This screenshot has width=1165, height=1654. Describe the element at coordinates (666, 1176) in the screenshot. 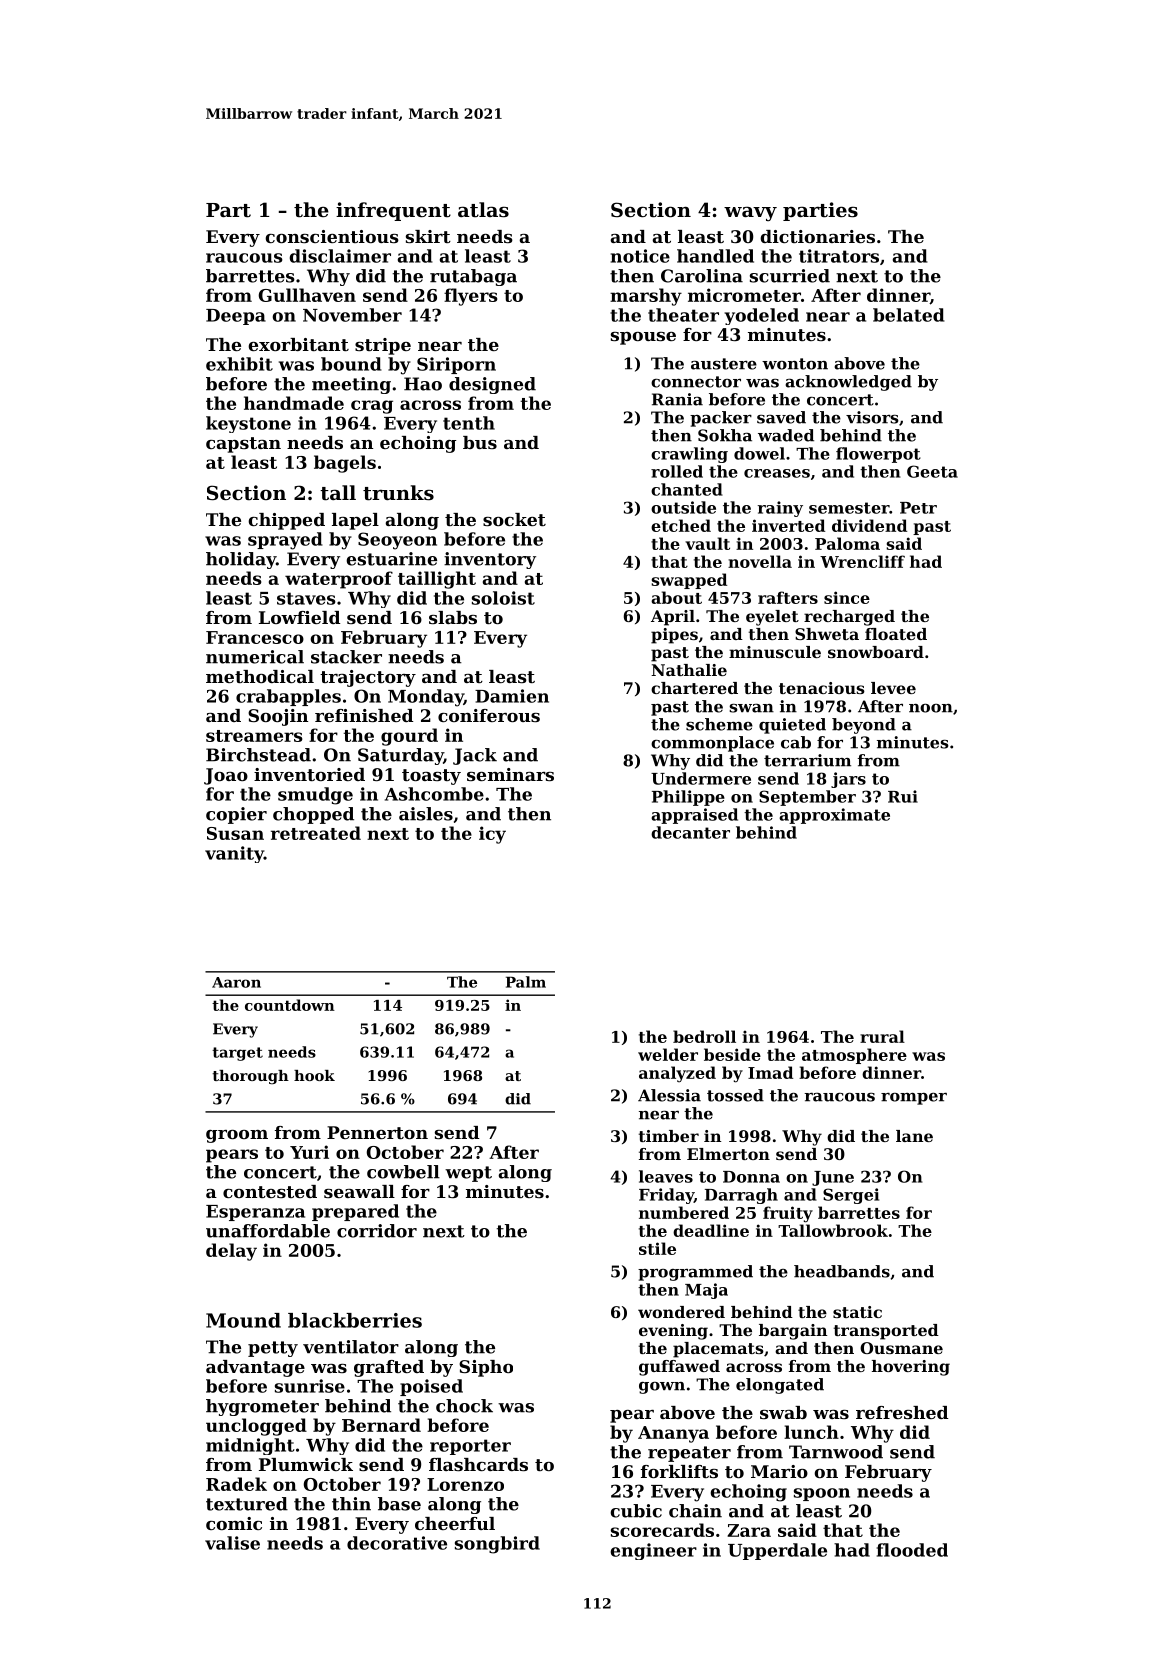

I see `leaves` at that location.
